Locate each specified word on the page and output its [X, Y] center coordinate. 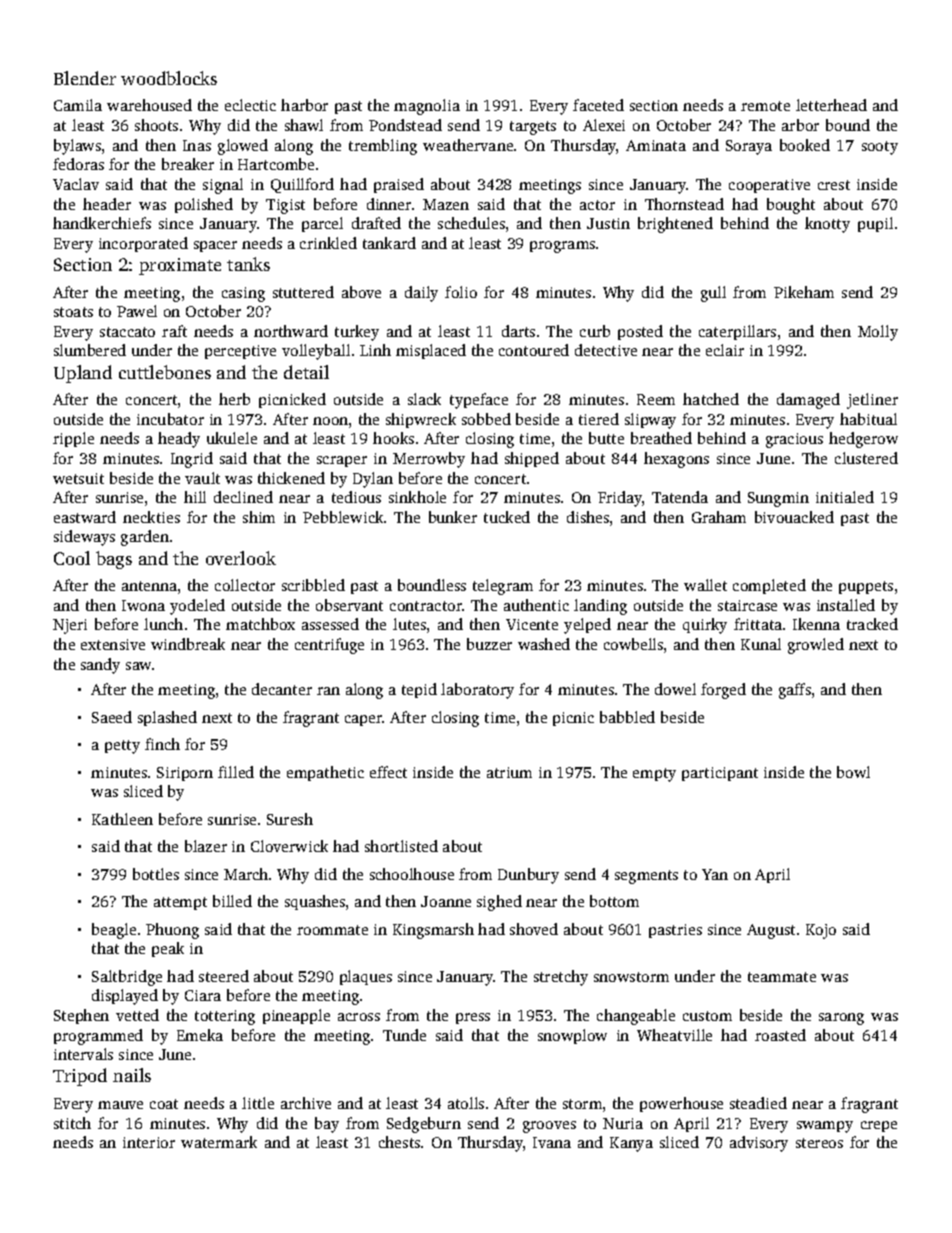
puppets [866, 587]
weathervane [468, 145]
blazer [206, 846]
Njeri [70, 626]
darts [518, 331]
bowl [853, 772]
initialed [845, 497]
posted [640, 332]
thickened [291, 478]
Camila [78, 105]
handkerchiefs [102, 223]
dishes [588, 517]
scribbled [313, 585]
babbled [627, 717]
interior [149, 1142]
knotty [827, 225]
